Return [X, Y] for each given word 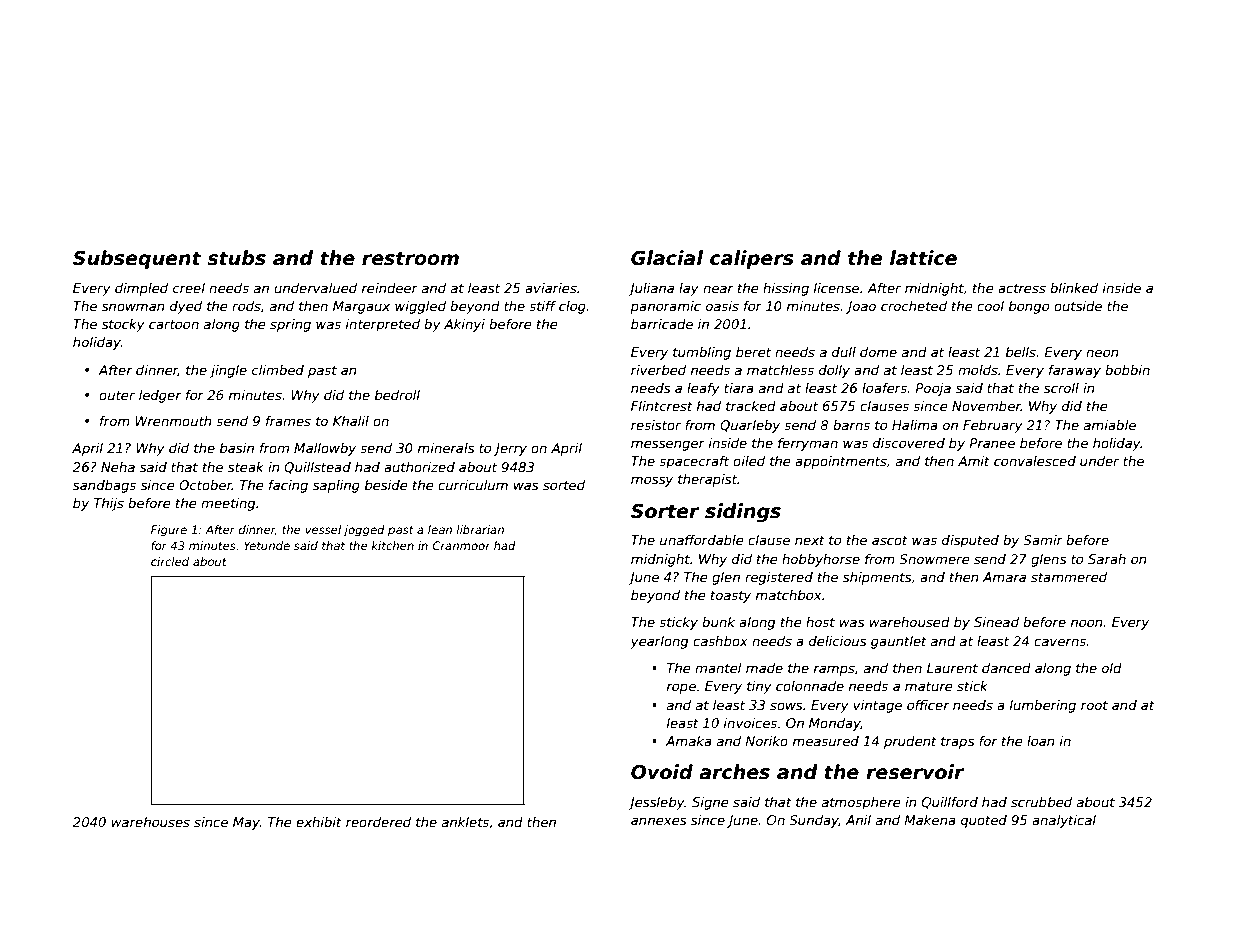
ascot [890, 540]
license [836, 288]
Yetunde [267, 545]
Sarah [1107, 559]
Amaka [689, 741]
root [1094, 705]
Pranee [992, 443]
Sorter [665, 511]
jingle [228, 371]
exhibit [319, 822]
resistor [656, 425]
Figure [169, 531]
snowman [133, 307]
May [246, 823]
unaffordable [702, 540]
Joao [861, 307]
